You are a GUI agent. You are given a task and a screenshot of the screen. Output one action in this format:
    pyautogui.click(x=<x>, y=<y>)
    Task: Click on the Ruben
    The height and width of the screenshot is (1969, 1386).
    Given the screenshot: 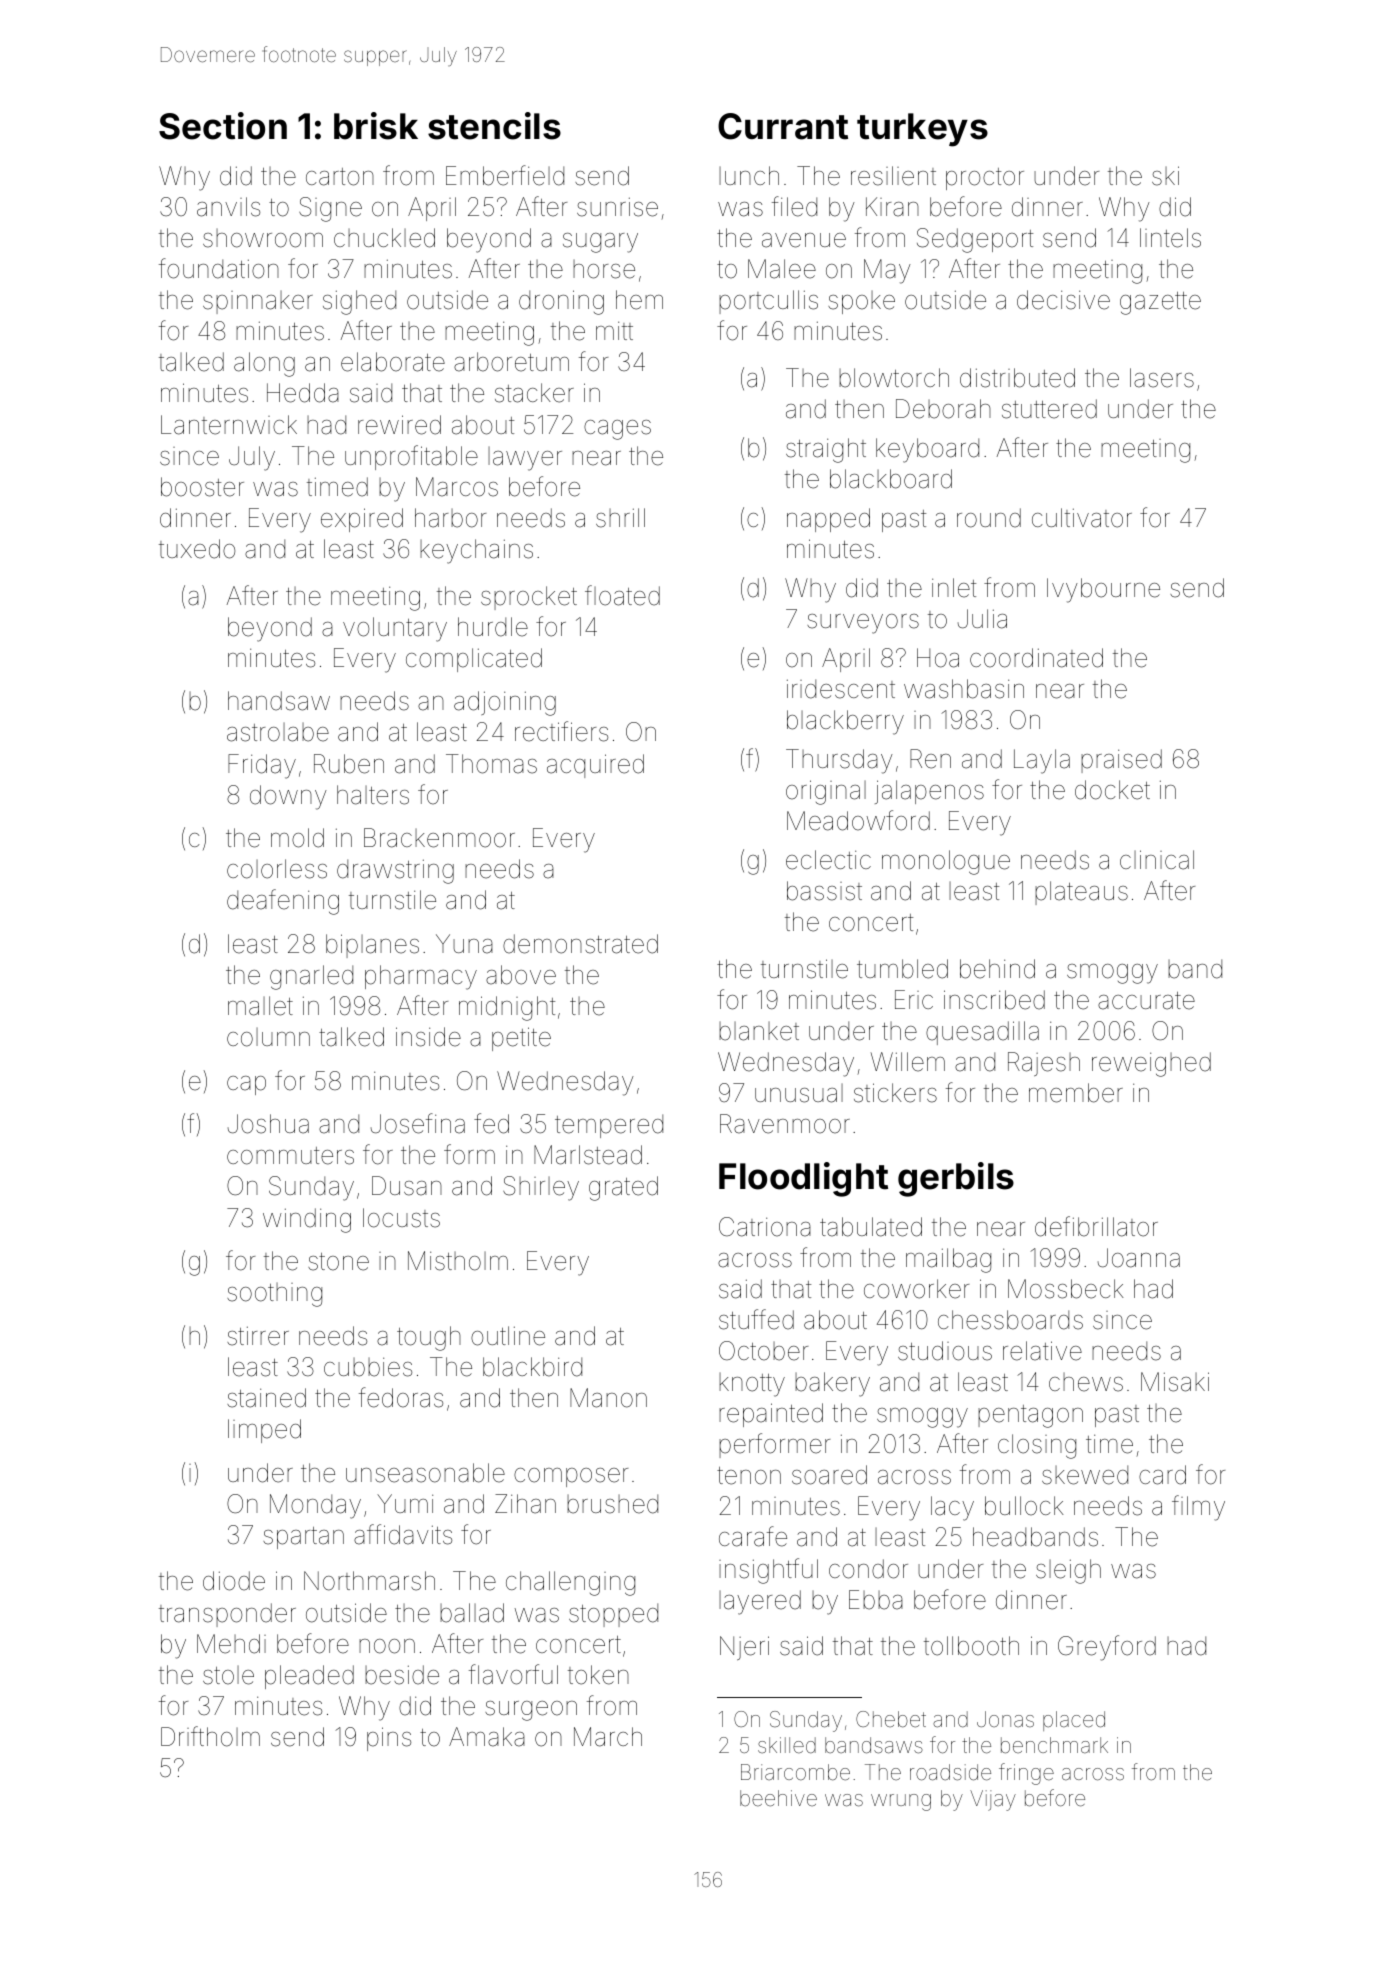 What is the action you would take?
    pyautogui.click(x=349, y=764)
